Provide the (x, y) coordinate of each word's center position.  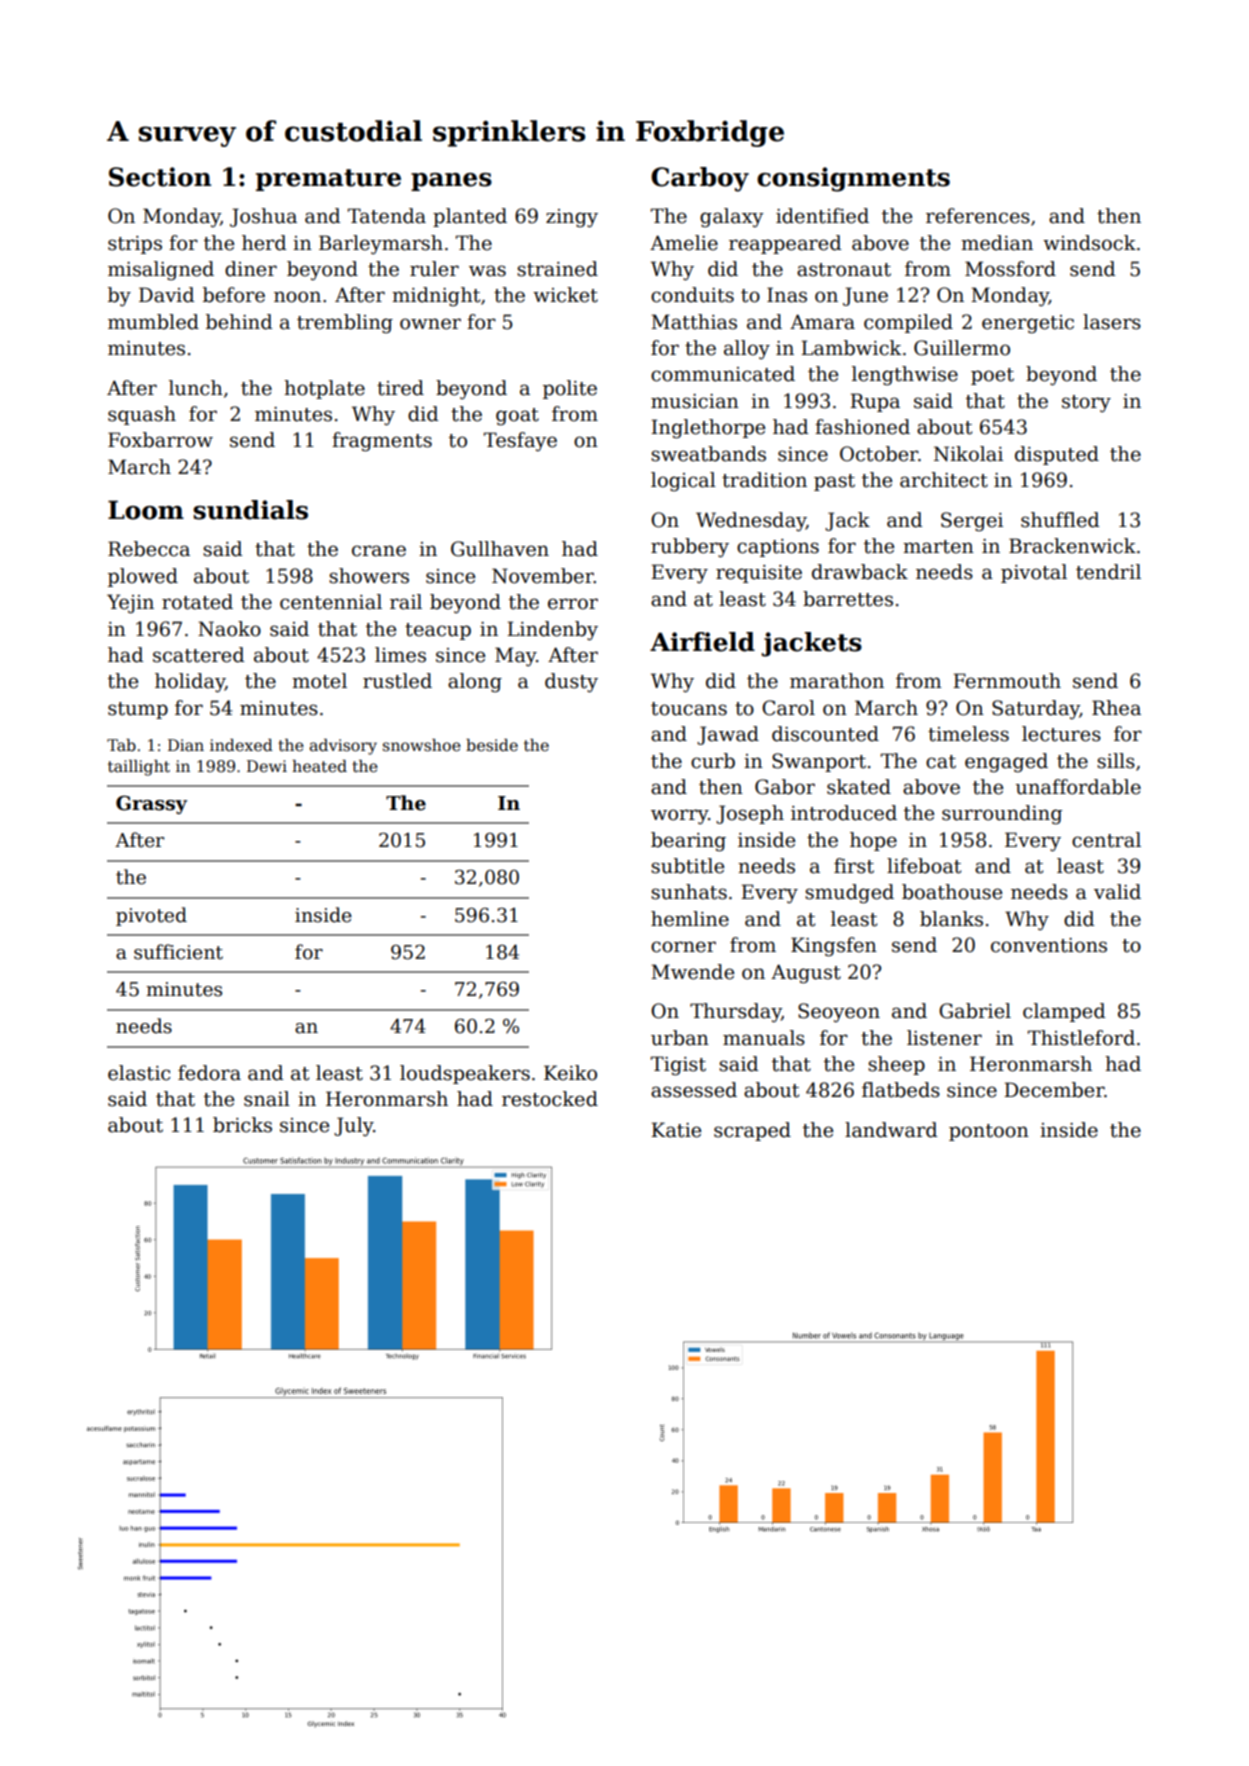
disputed (1057, 455)
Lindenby (552, 631)
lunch (196, 388)
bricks (242, 1125)
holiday (190, 683)
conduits (692, 295)
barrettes (848, 599)
